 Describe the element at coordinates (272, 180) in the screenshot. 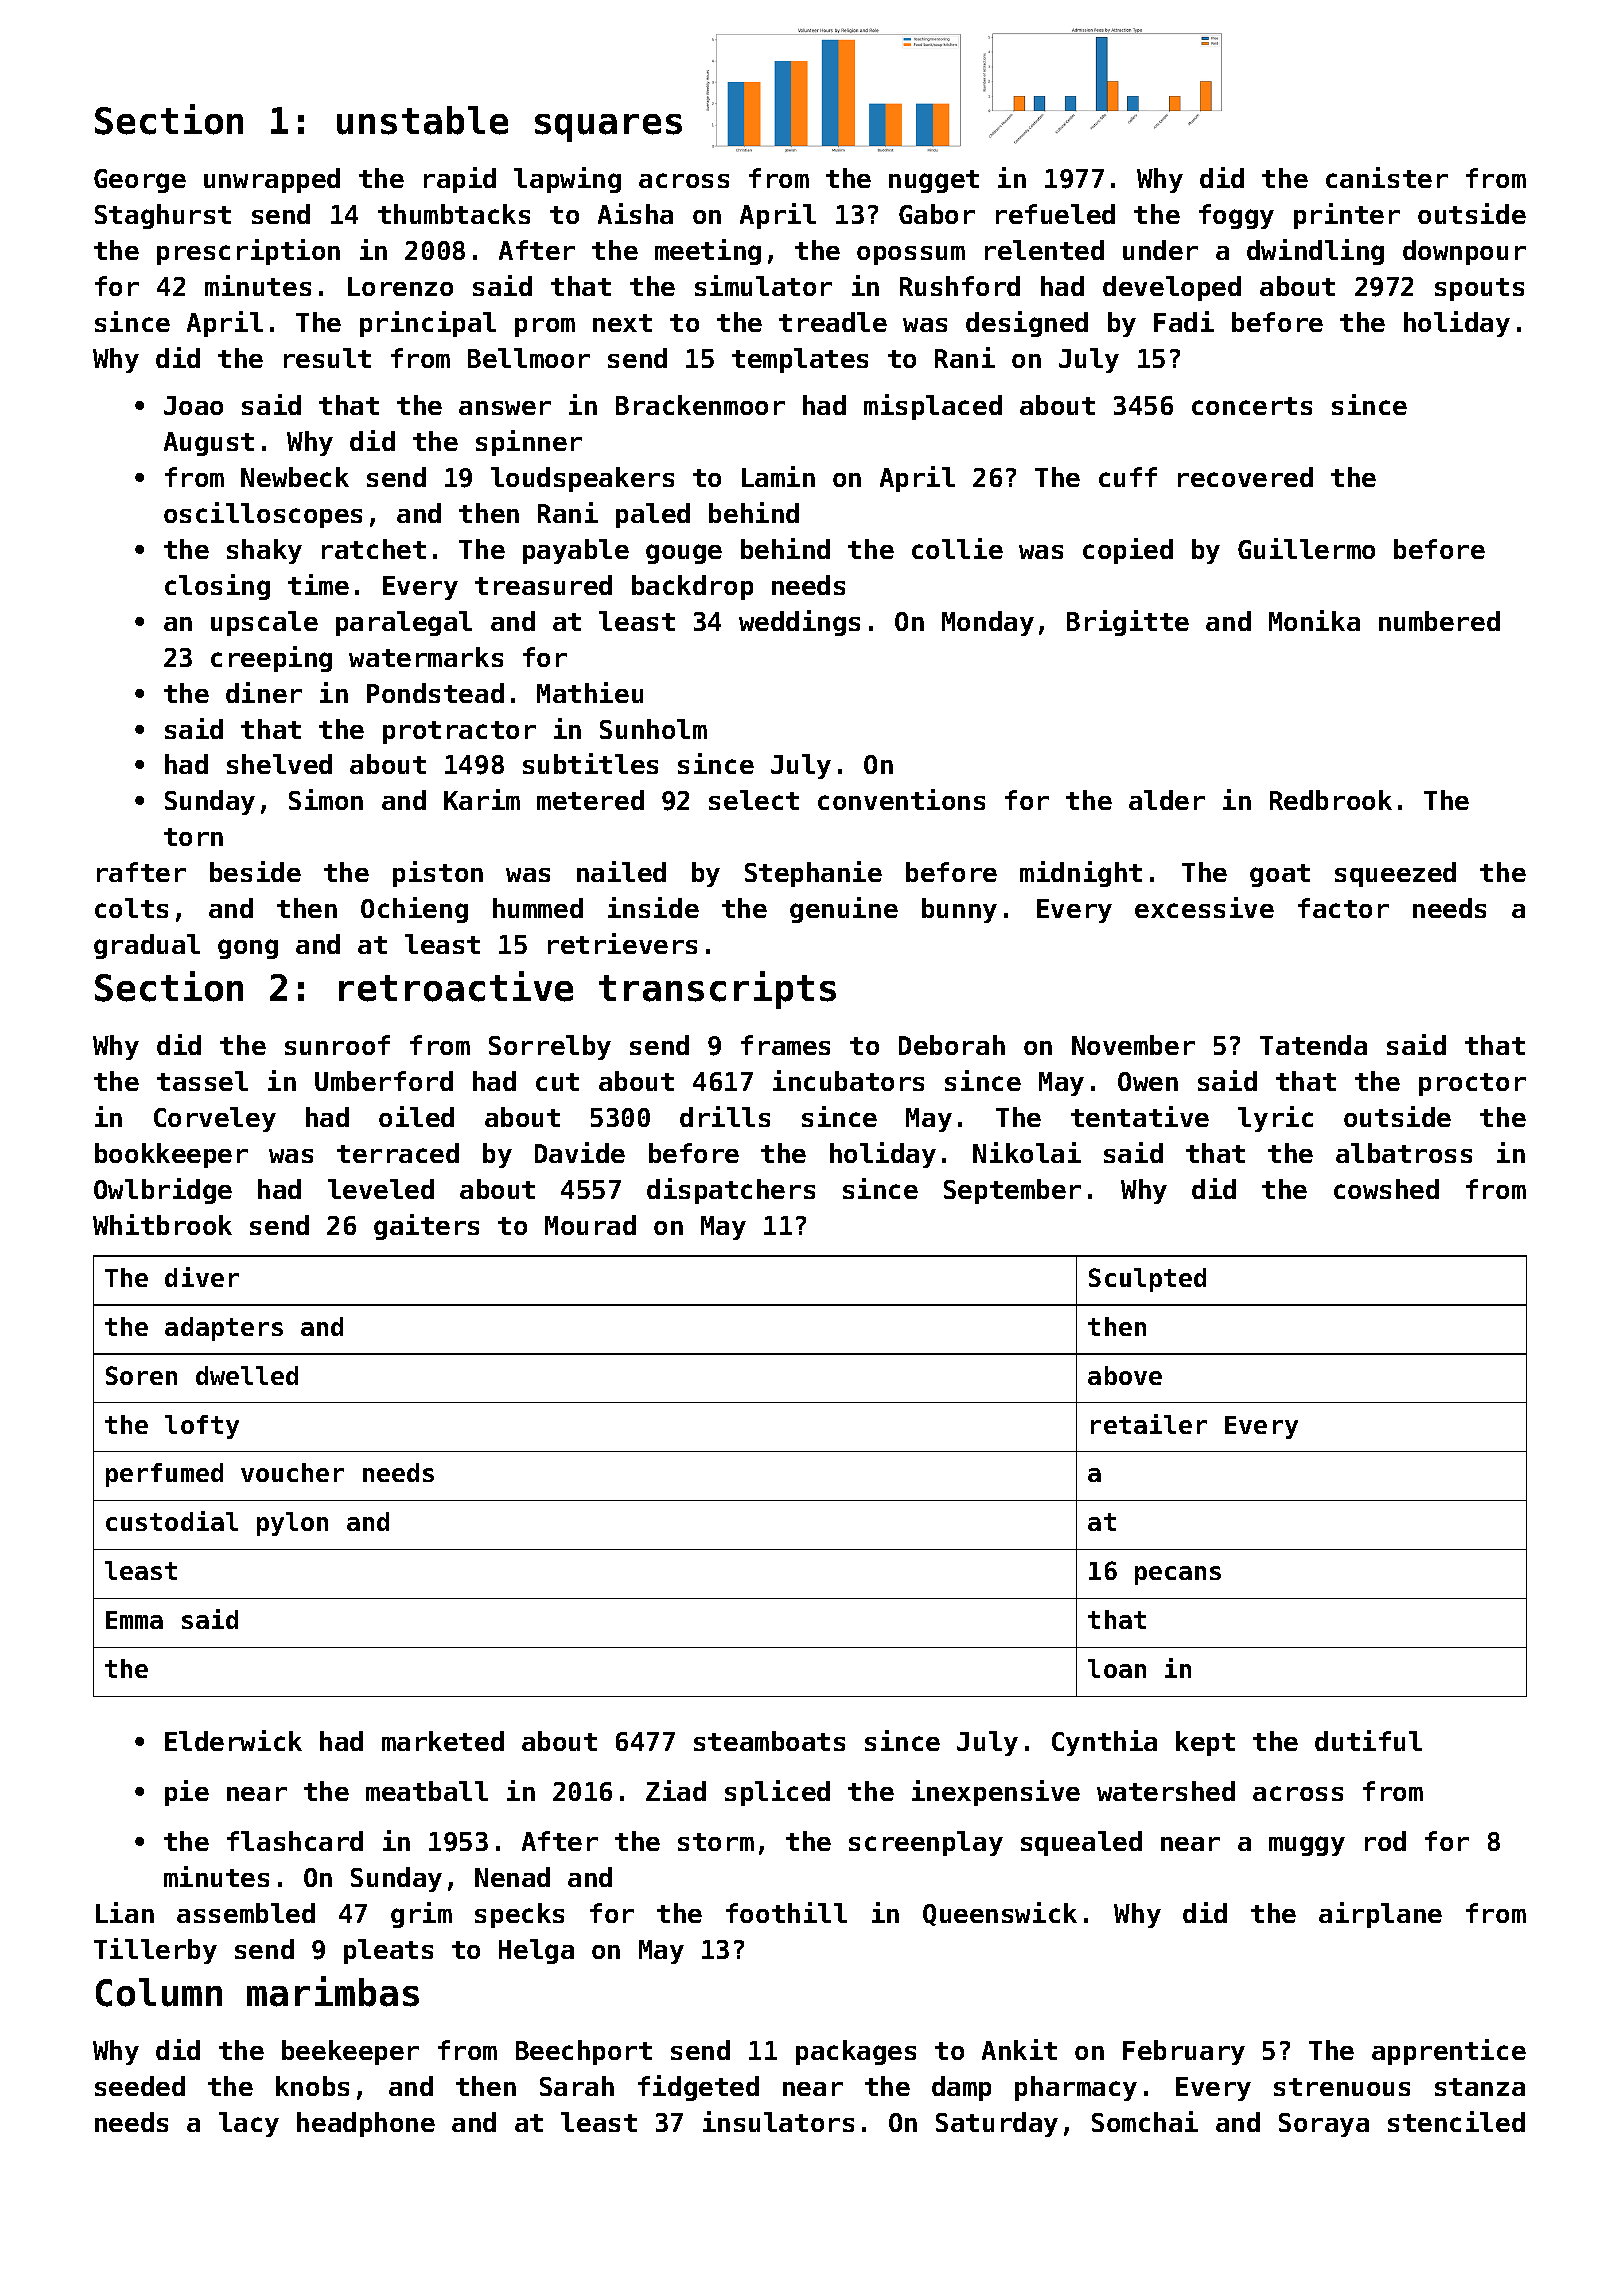

I see `unwrapped` at that location.
